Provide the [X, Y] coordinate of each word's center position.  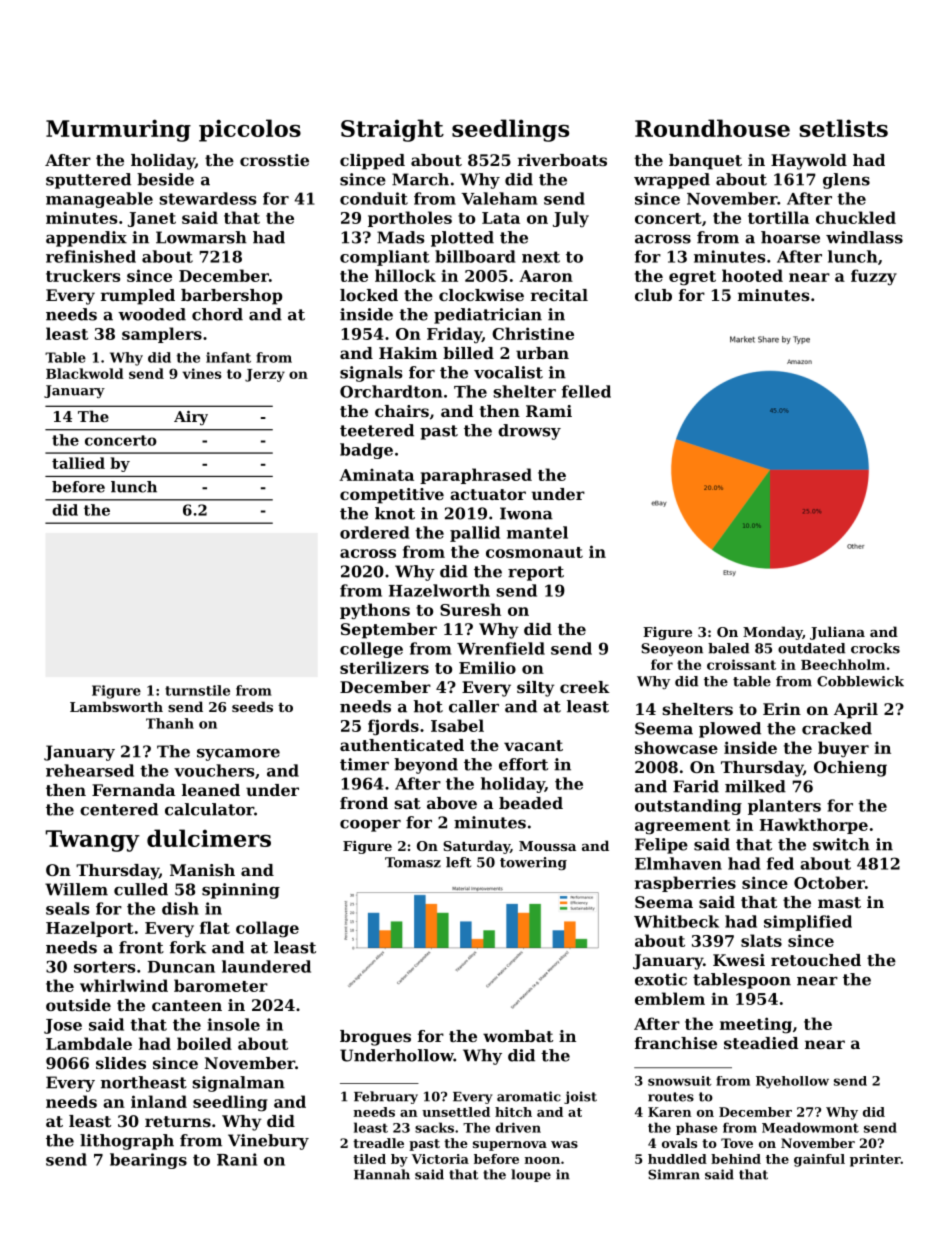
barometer [221, 985]
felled [586, 391]
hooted [752, 275]
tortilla [778, 217]
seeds [252, 706]
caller [474, 706]
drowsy [529, 432]
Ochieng [850, 769]
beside [165, 179]
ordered [375, 532]
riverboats [562, 160]
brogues [375, 1038]
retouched [816, 960]
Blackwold [85, 373]
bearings [148, 1161]
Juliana [837, 633]
